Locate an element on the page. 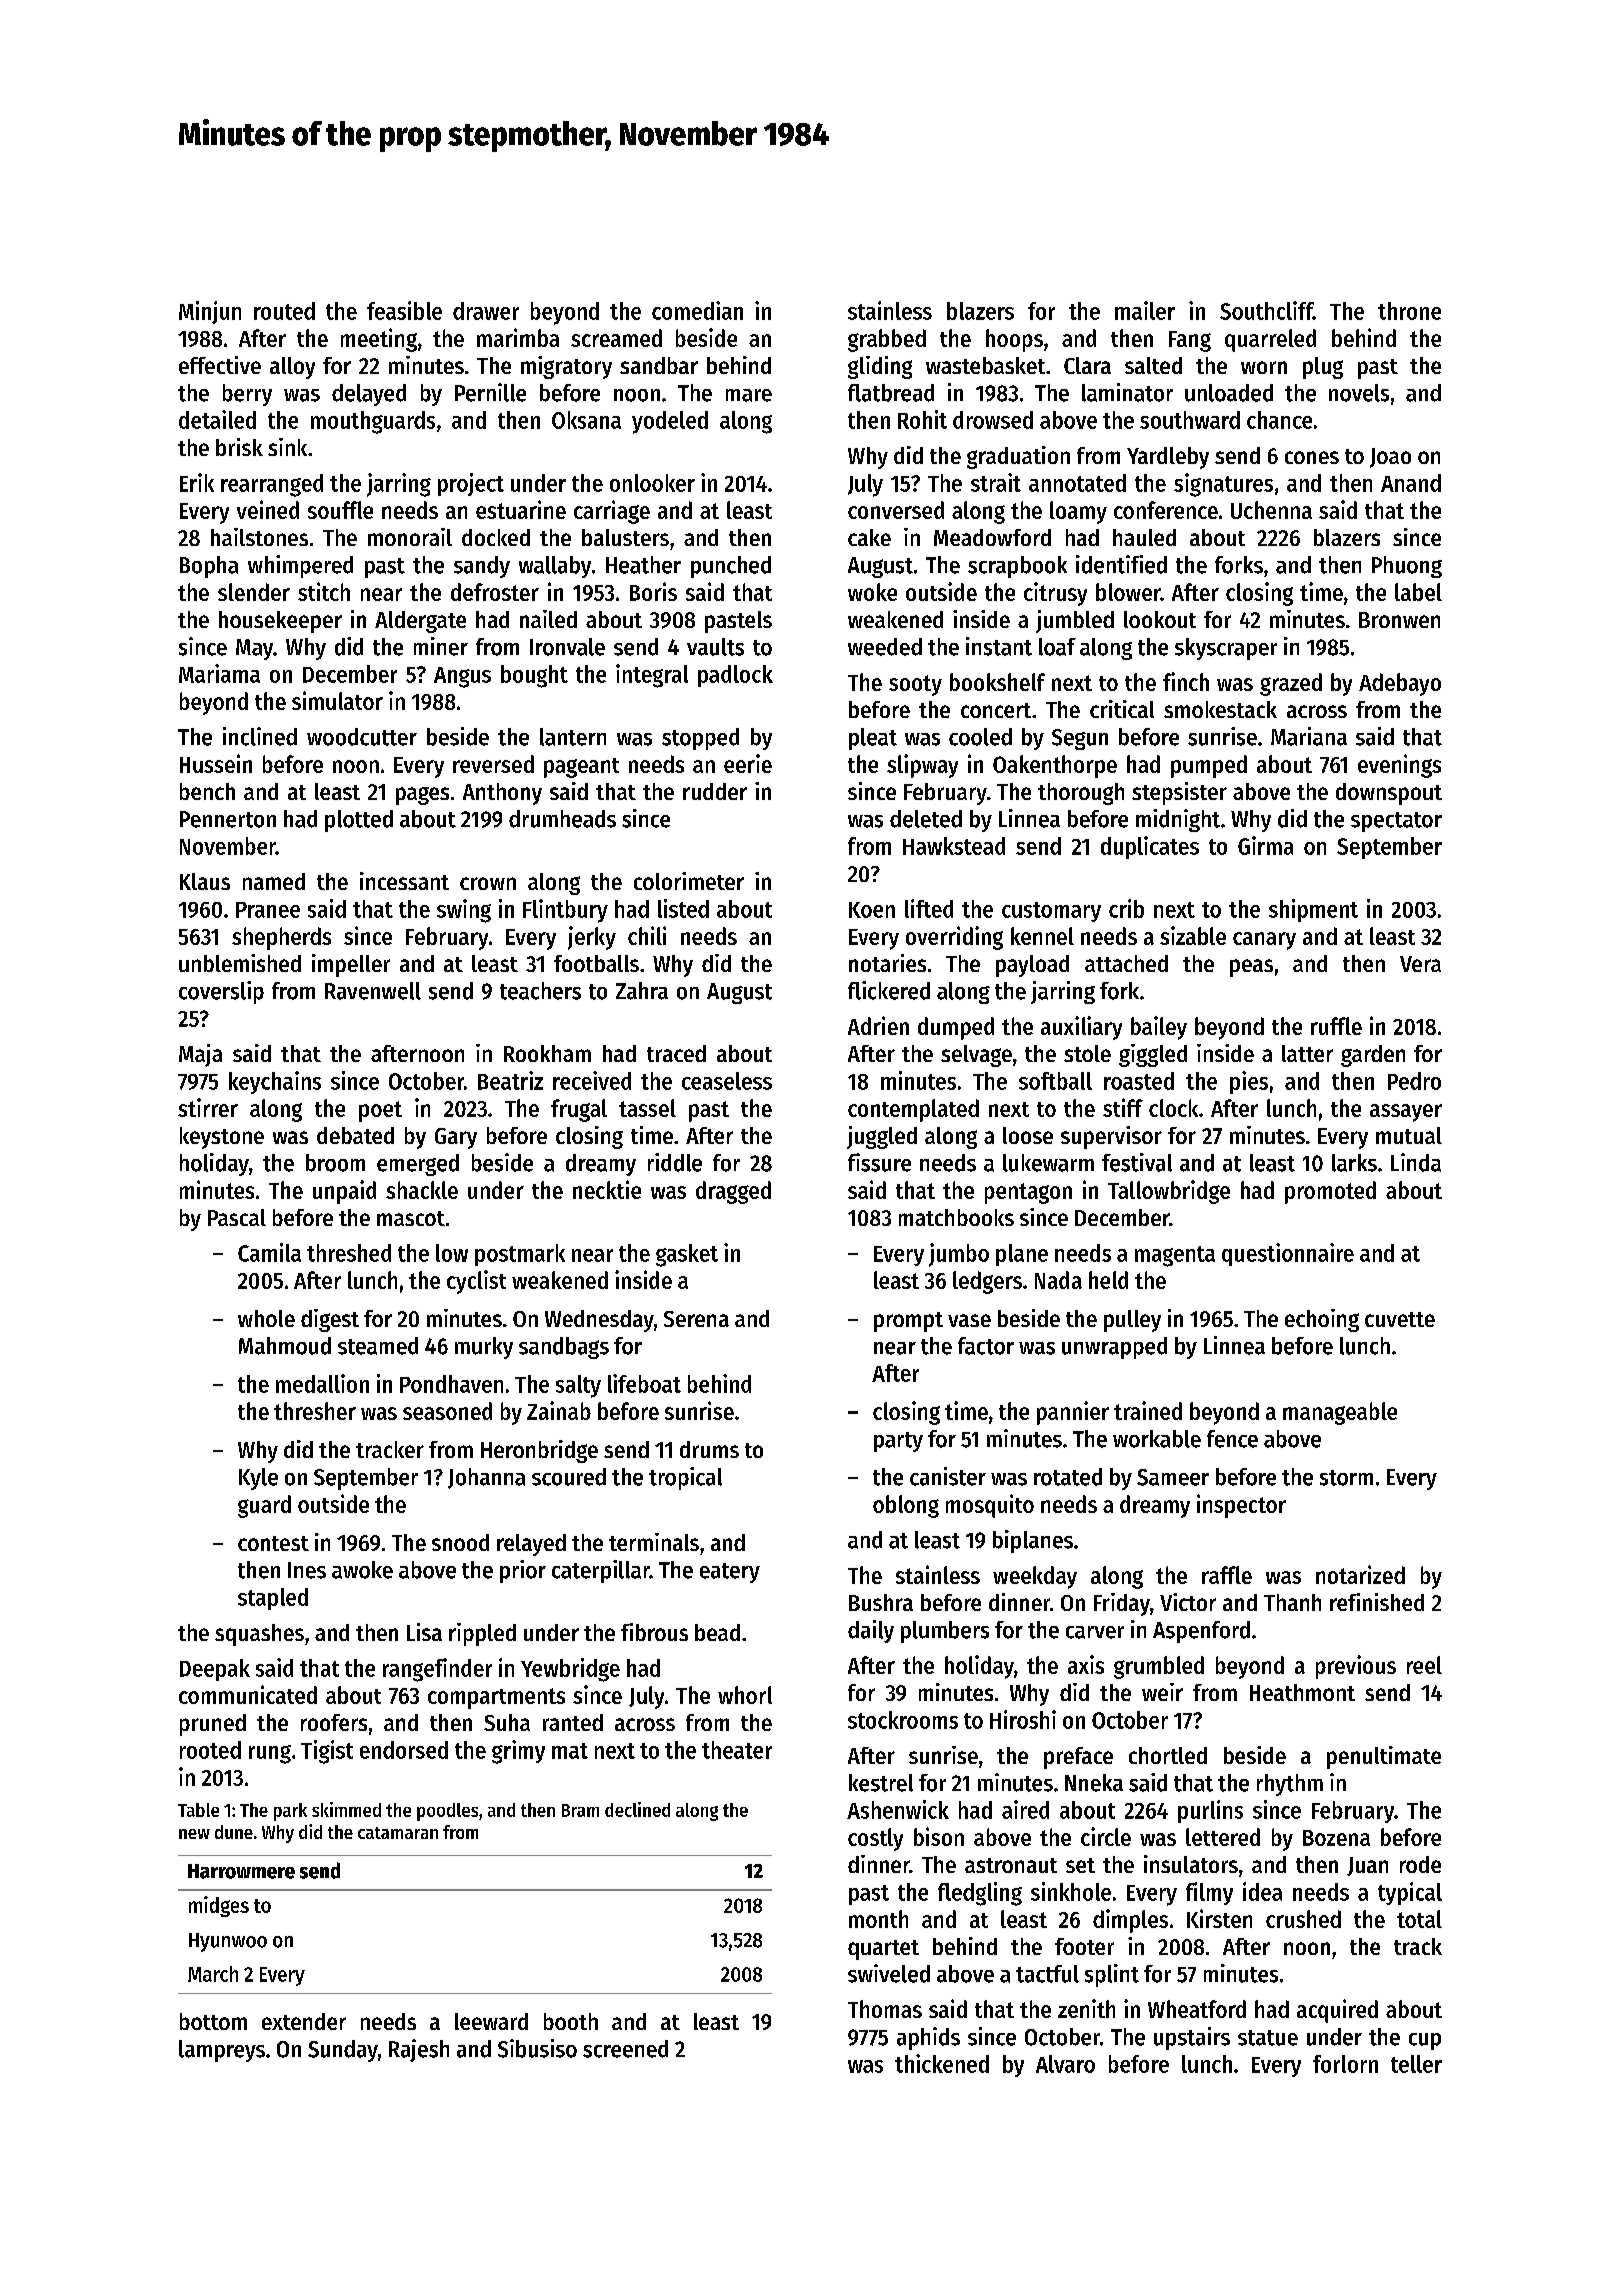 The width and height of the image is (1620, 2292). drawer is located at coordinates (486, 311).
